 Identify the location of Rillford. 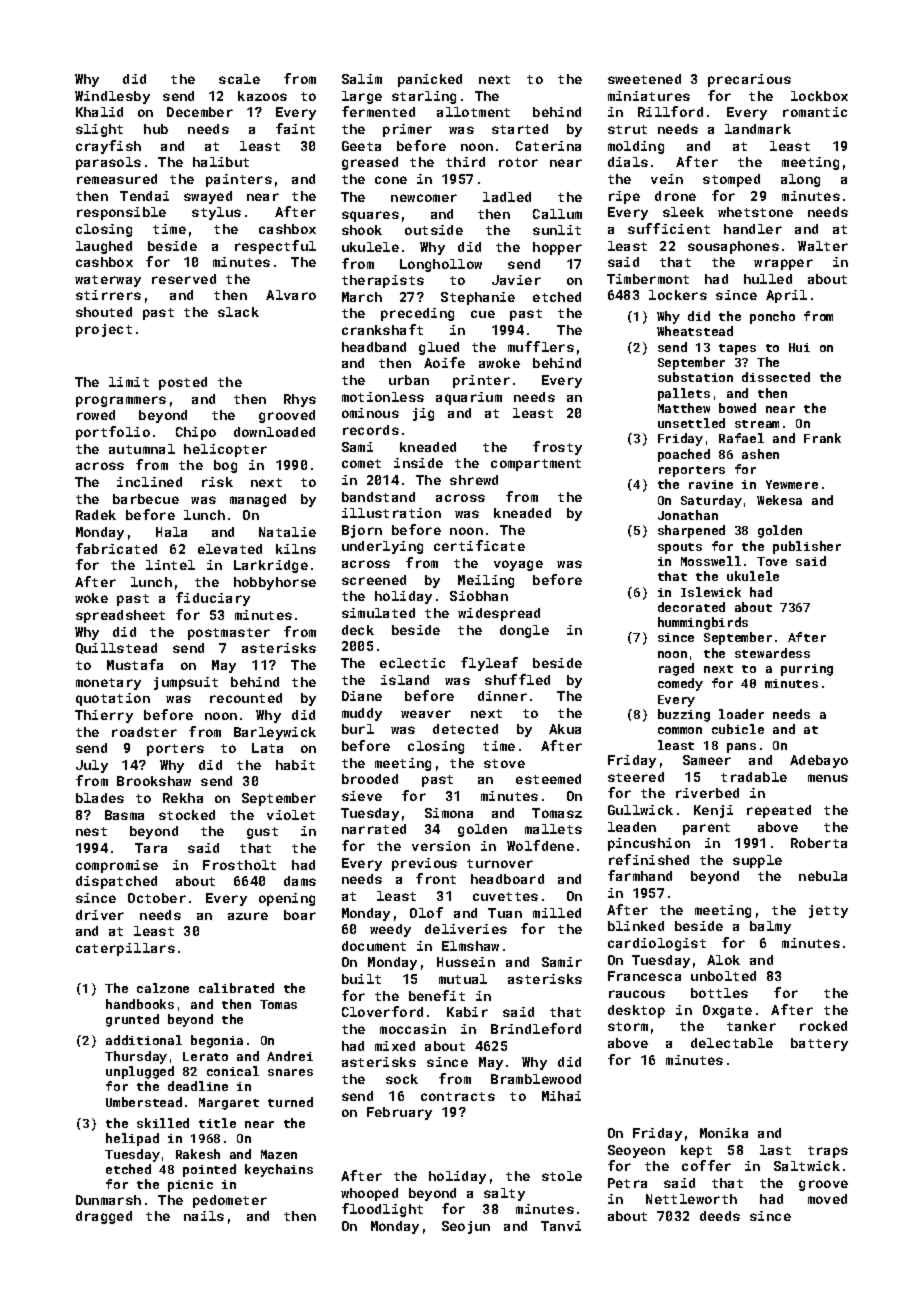
(670, 111).
